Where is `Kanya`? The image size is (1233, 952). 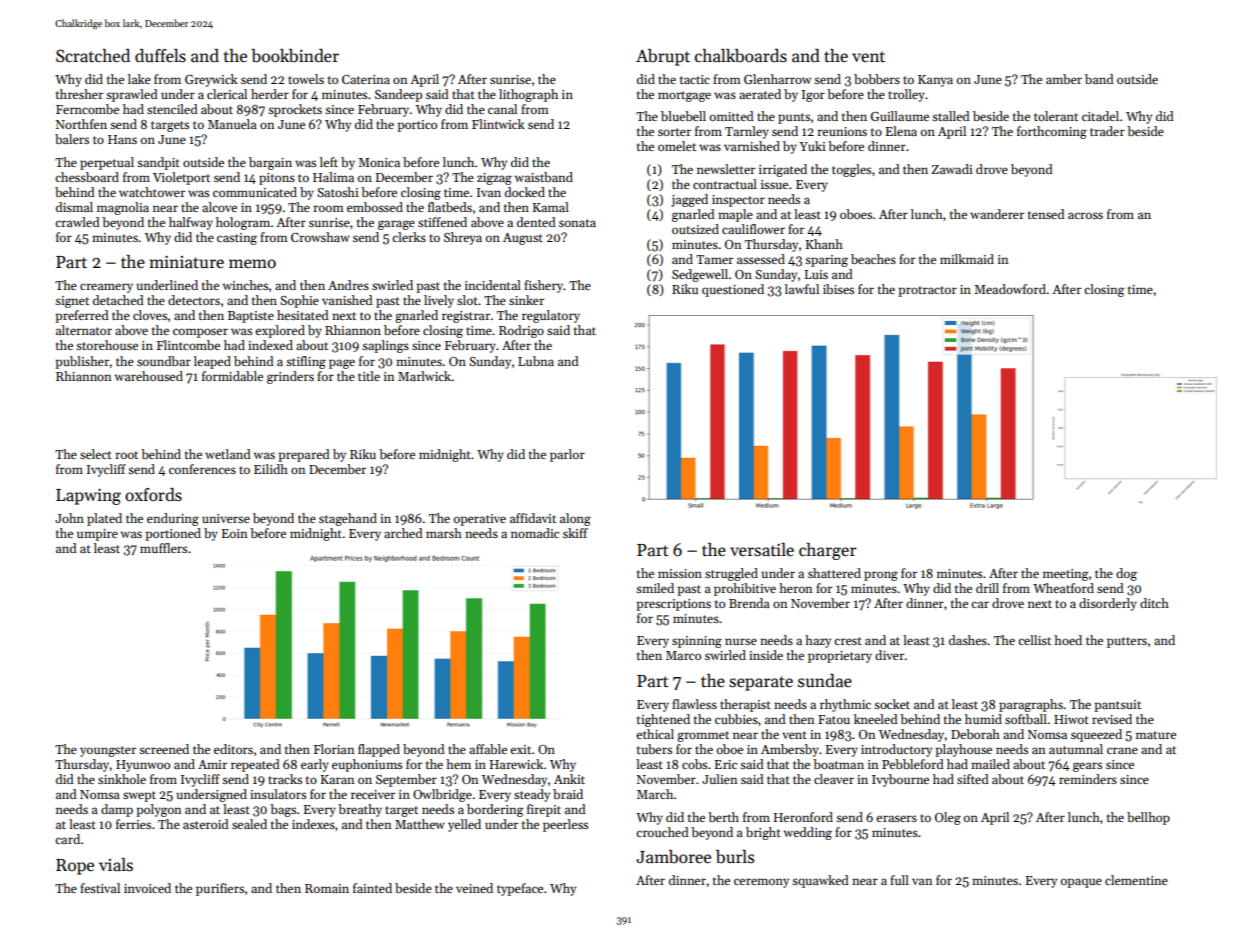 Kanya is located at coordinates (935, 81).
